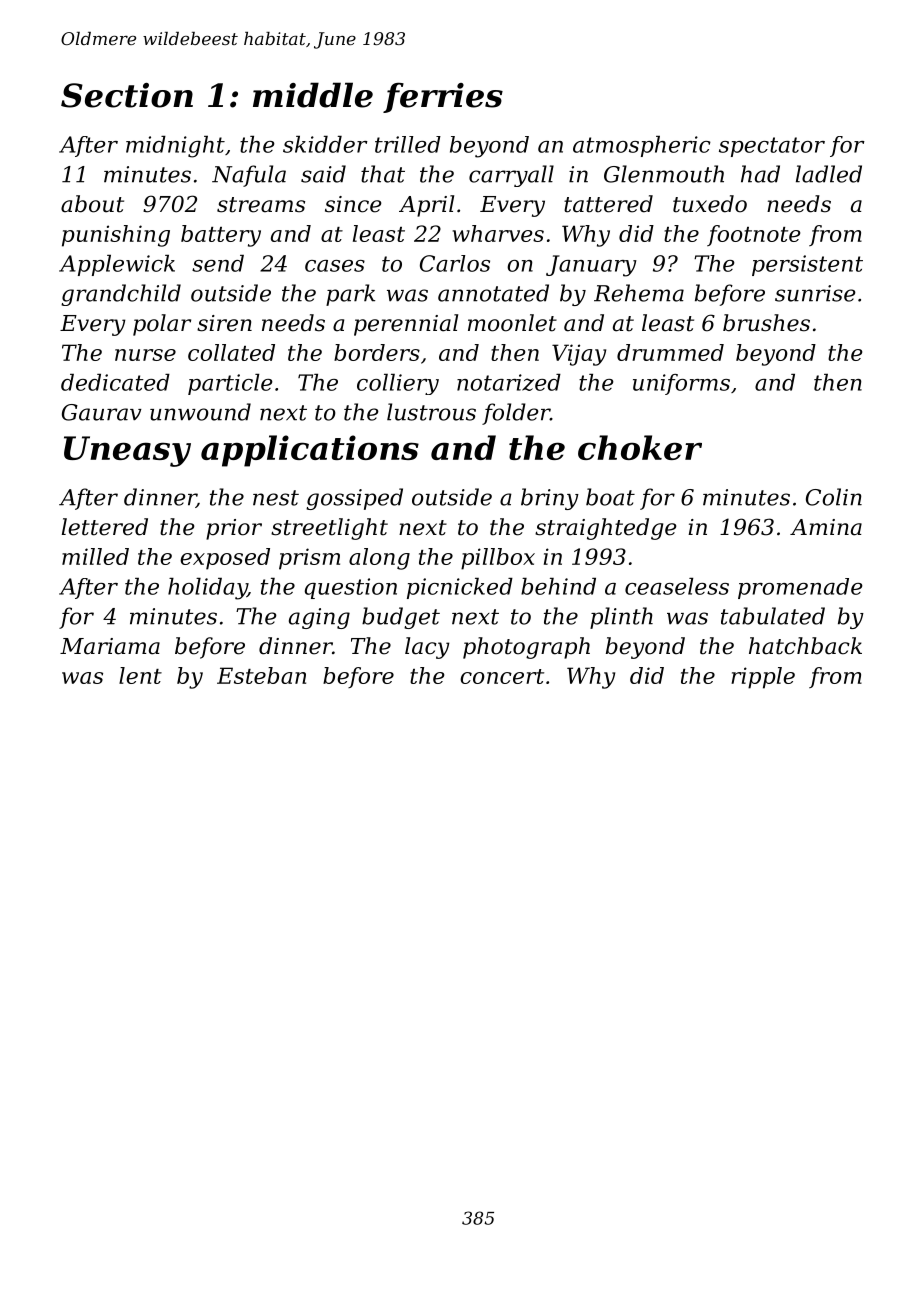 The height and width of the screenshot is (1311, 924). Describe the element at coordinates (335, 266) in the screenshot. I see `cases` at that location.
